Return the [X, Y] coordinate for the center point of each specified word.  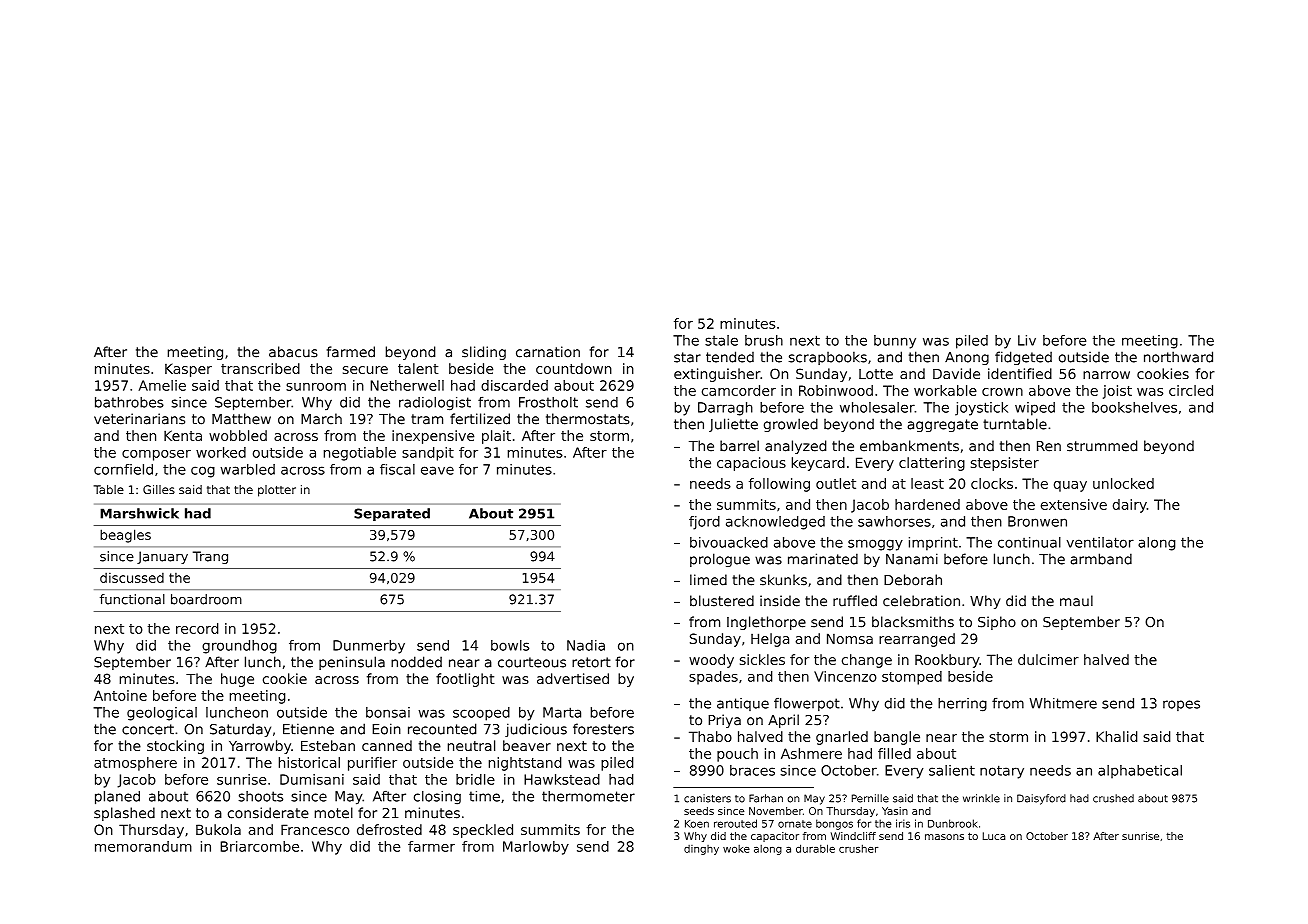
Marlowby [536, 848]
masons [944, 837]
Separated [392, 514]
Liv [1027, 340]
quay [1070, 486]
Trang [210, 557]
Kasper [188, 370]
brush [764, 340]
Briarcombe [259, 846]
